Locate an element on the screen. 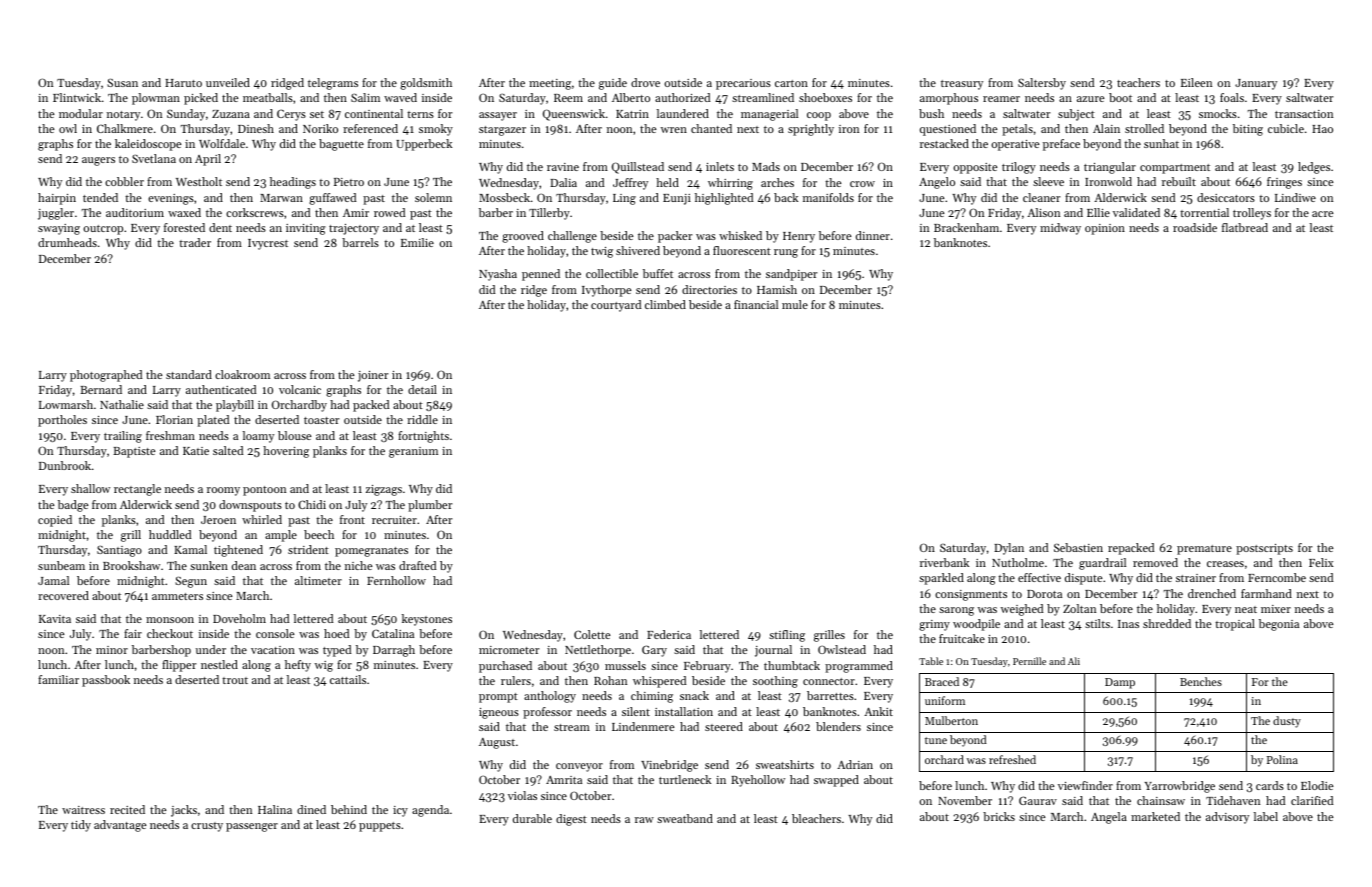 The height and width of the screenshot is (887, 1372). cobbler is located at coordinates (124, 181).
